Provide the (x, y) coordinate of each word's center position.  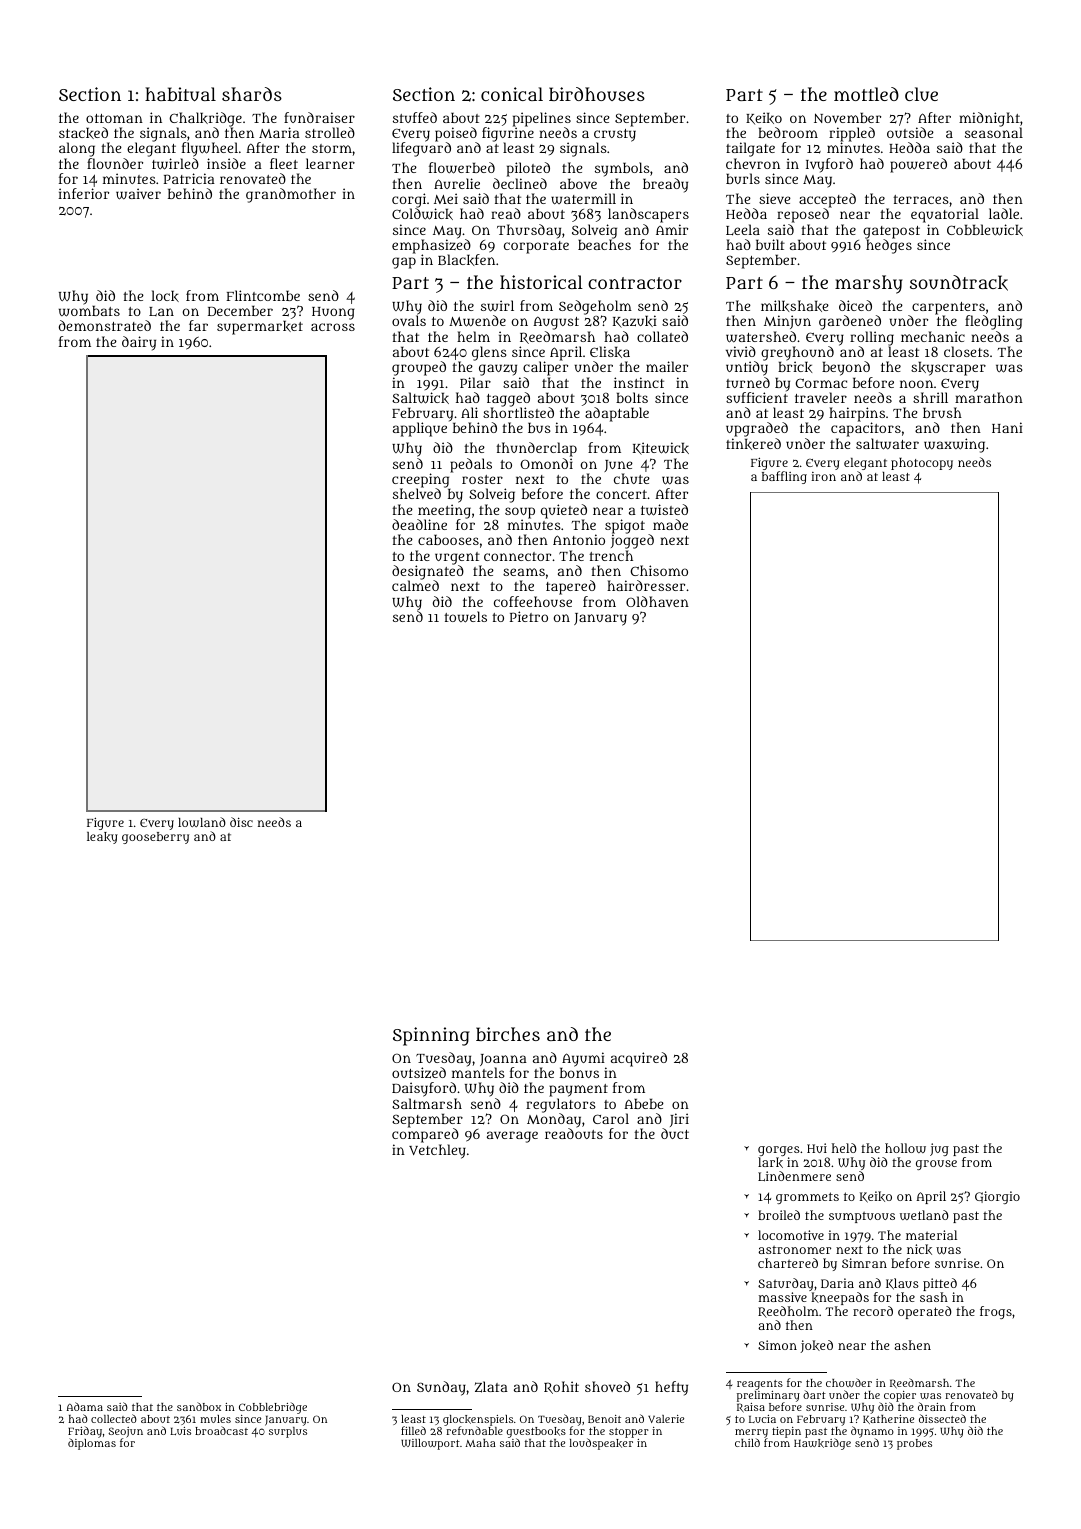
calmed (415, 586)
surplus (288, 1432)
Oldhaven (657, 601)
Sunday (441, 1388)
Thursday (529, 231)
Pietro (529, 616)
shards (252, 94)
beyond (846, 368)
